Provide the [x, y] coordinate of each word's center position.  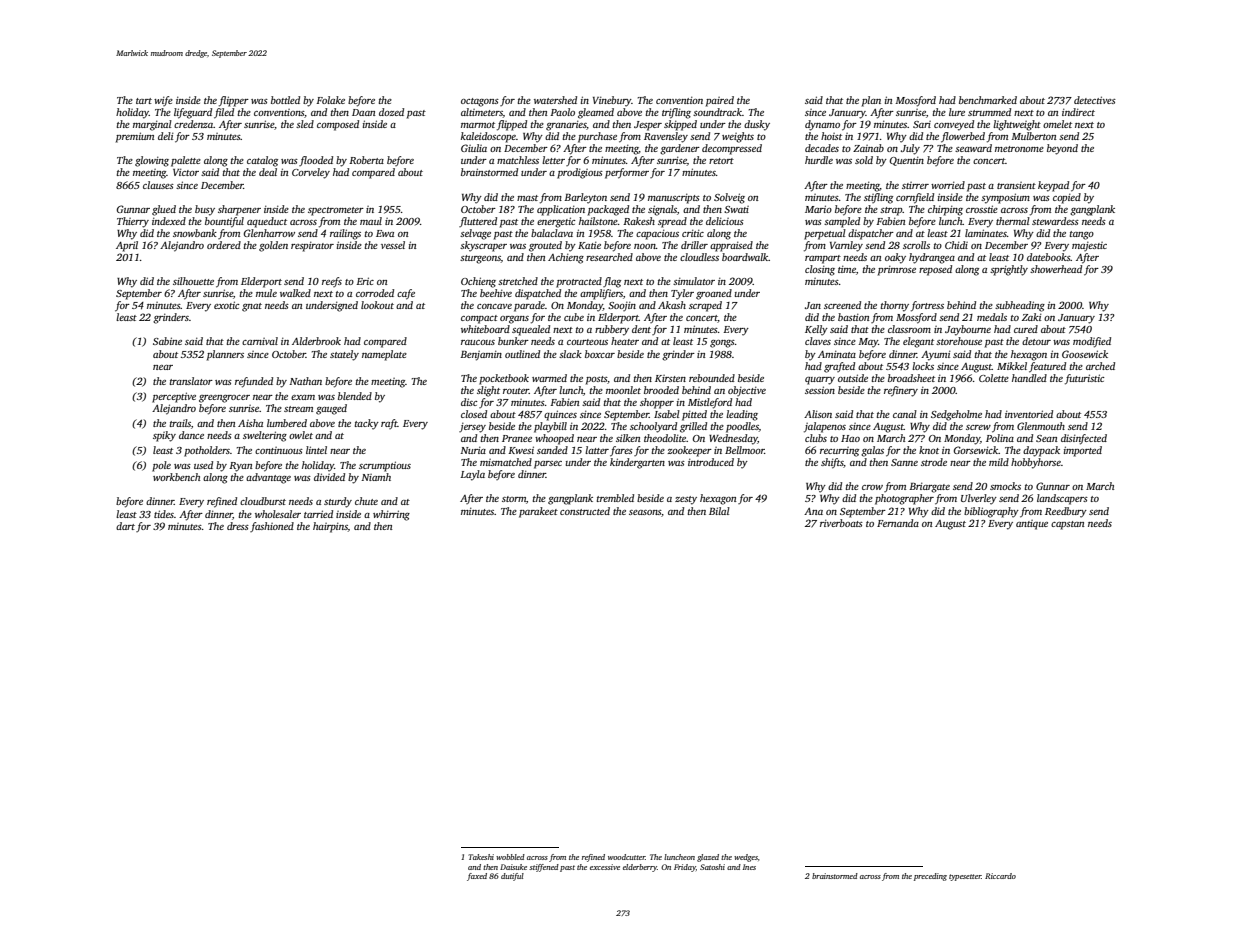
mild [999, 462]
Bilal [719, 511]
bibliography [991, 512]
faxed [477, 877]
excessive [605, 867]
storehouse [959, 341]
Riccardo [1000, 876]
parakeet [538, 512]
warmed [549, 378]
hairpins [330, 527]
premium [135, 137]
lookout [377, 305]
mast [527, 198]
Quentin [906, 161]
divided [329, 477]
